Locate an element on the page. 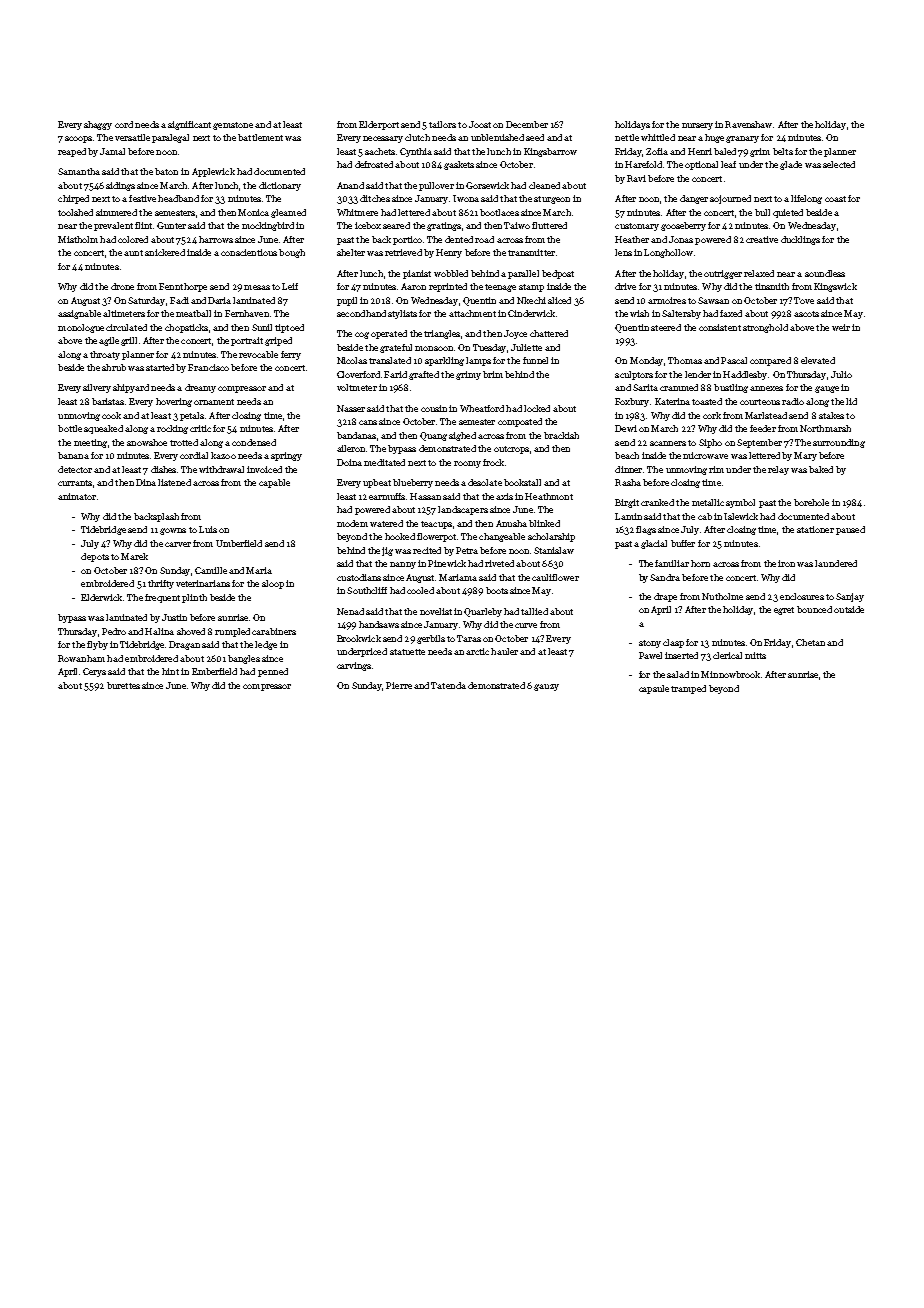  Cinderwick is located at coordinates (531, 313).
